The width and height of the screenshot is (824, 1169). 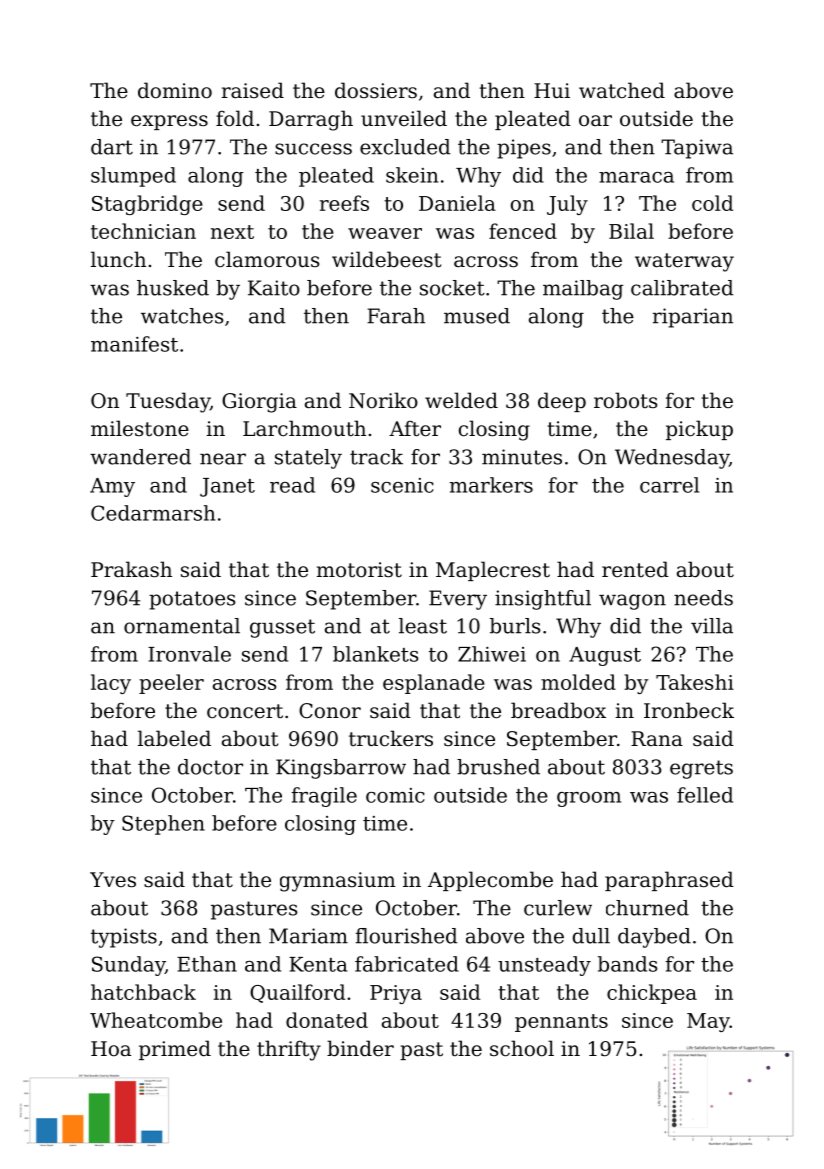 I want to click on groom, so click(x=589, y=799).
